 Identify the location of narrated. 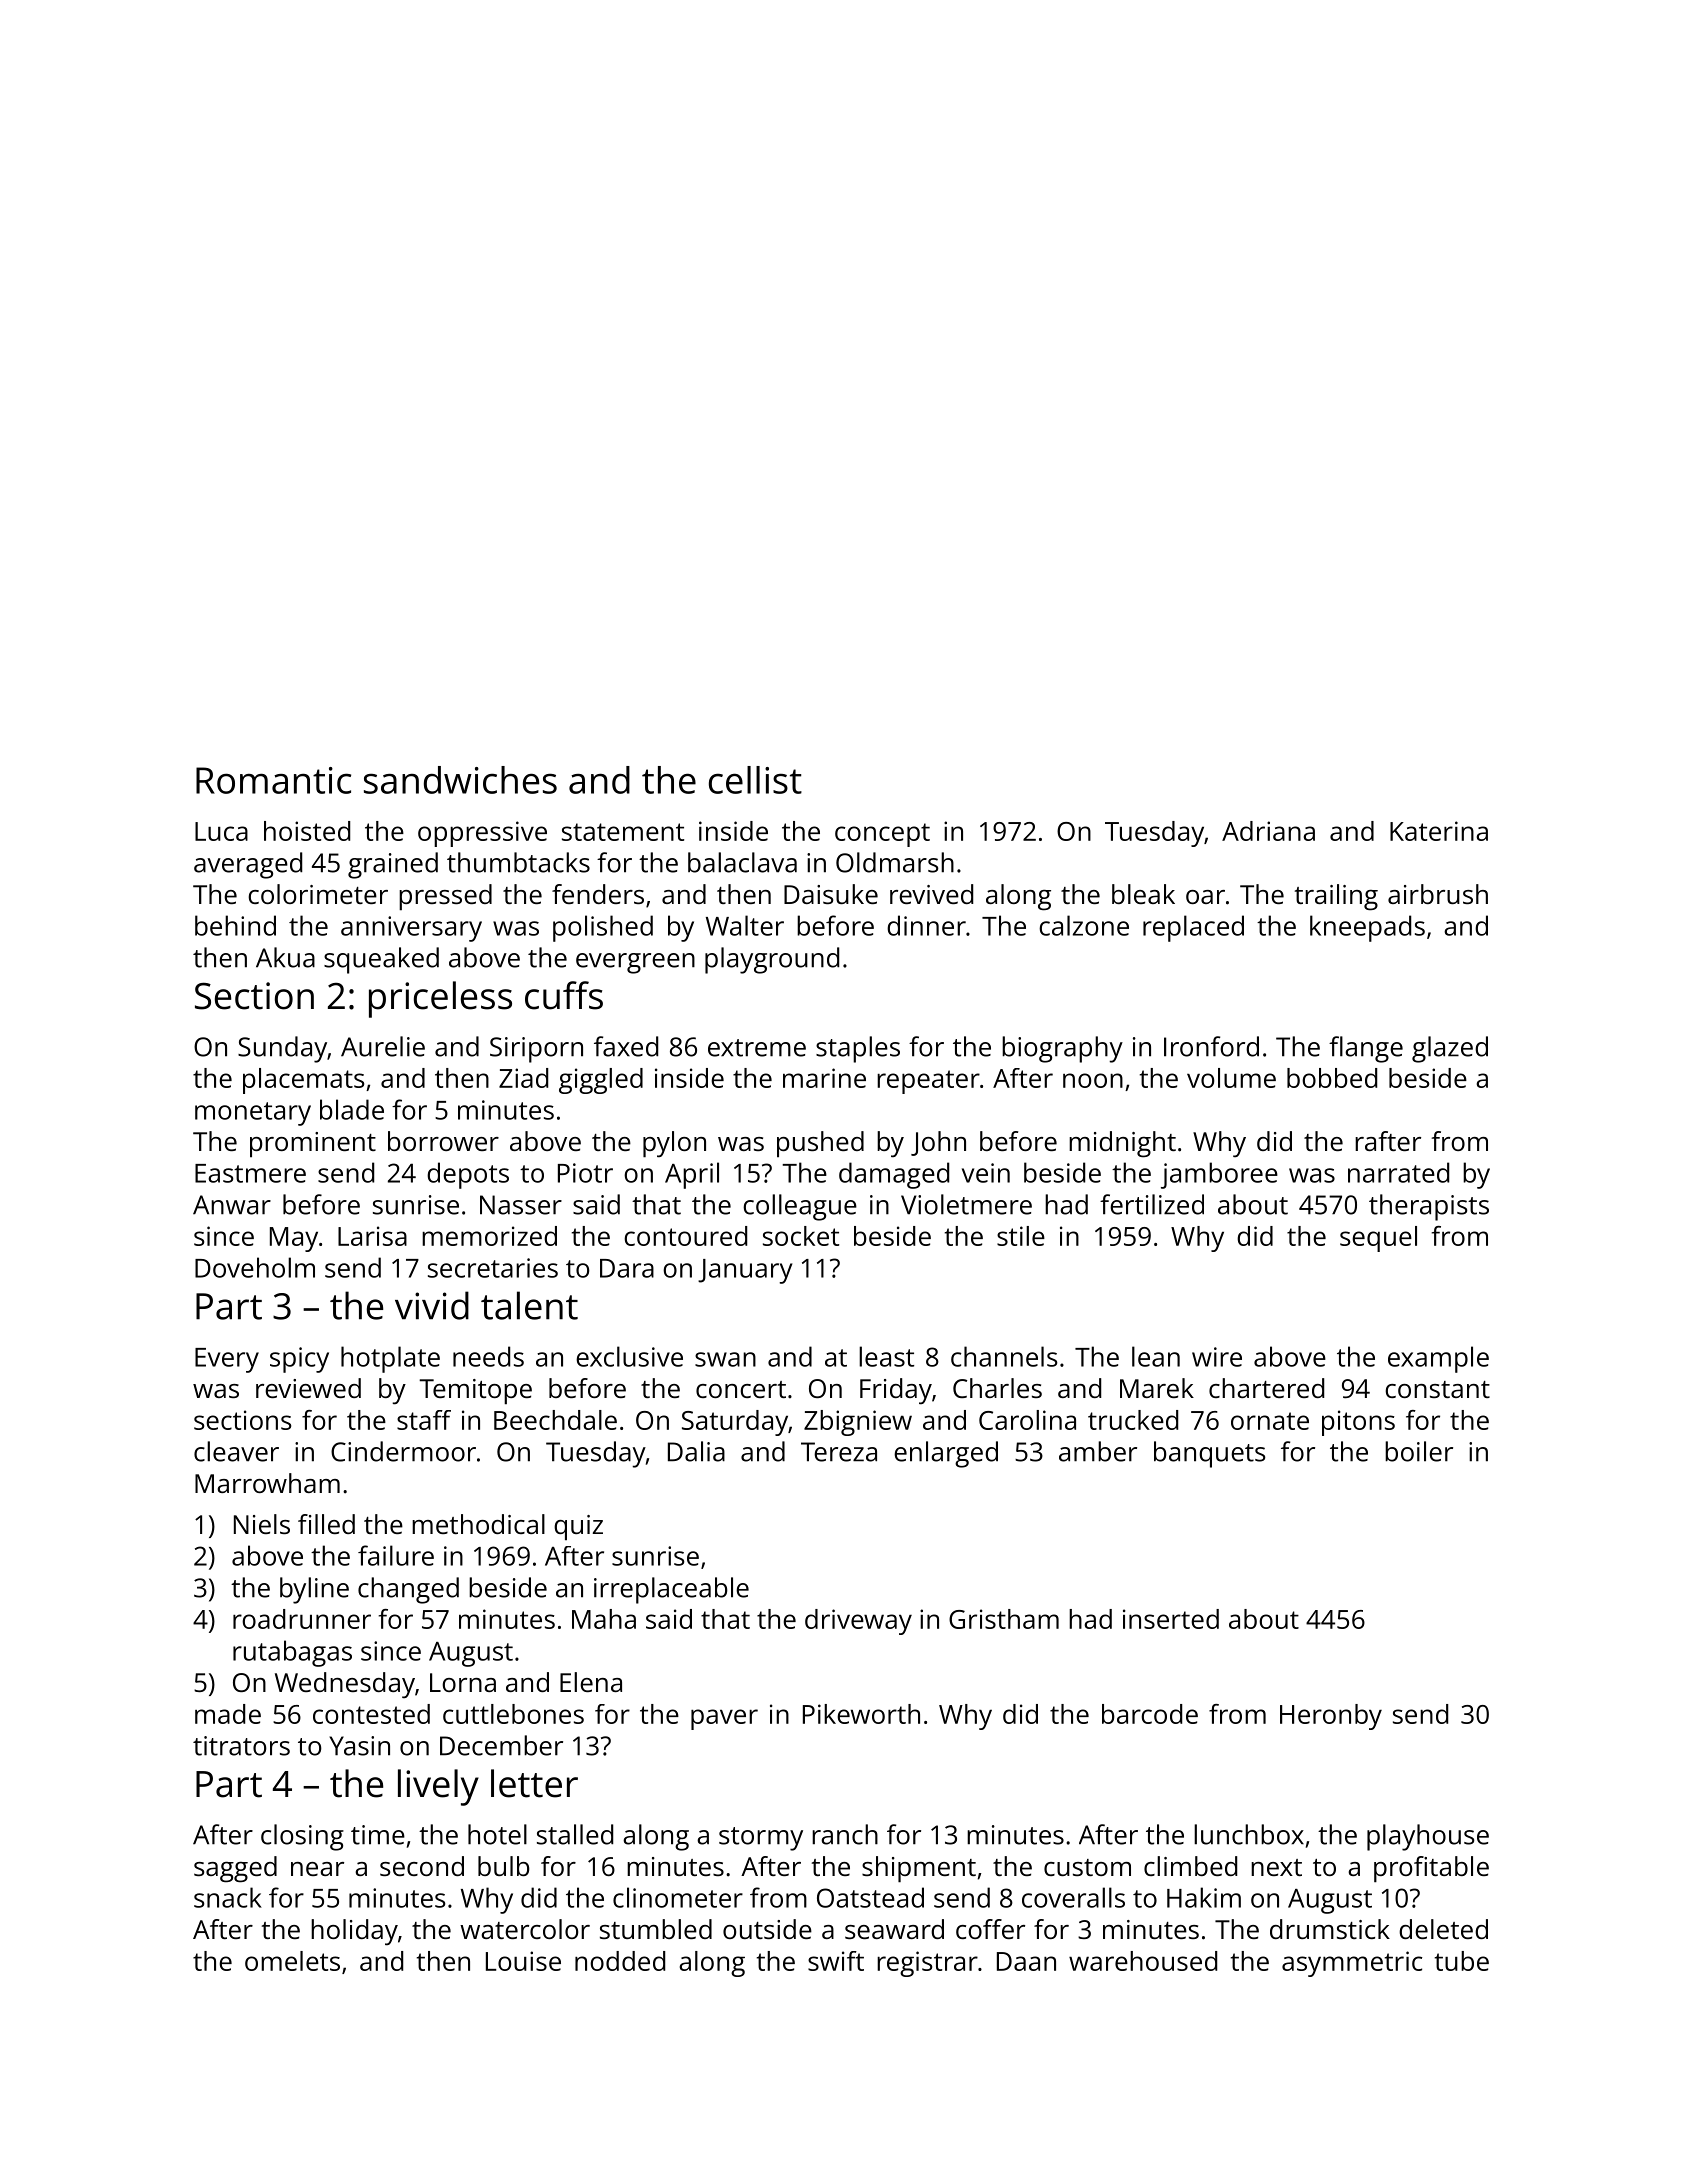
(1398, 1172).
